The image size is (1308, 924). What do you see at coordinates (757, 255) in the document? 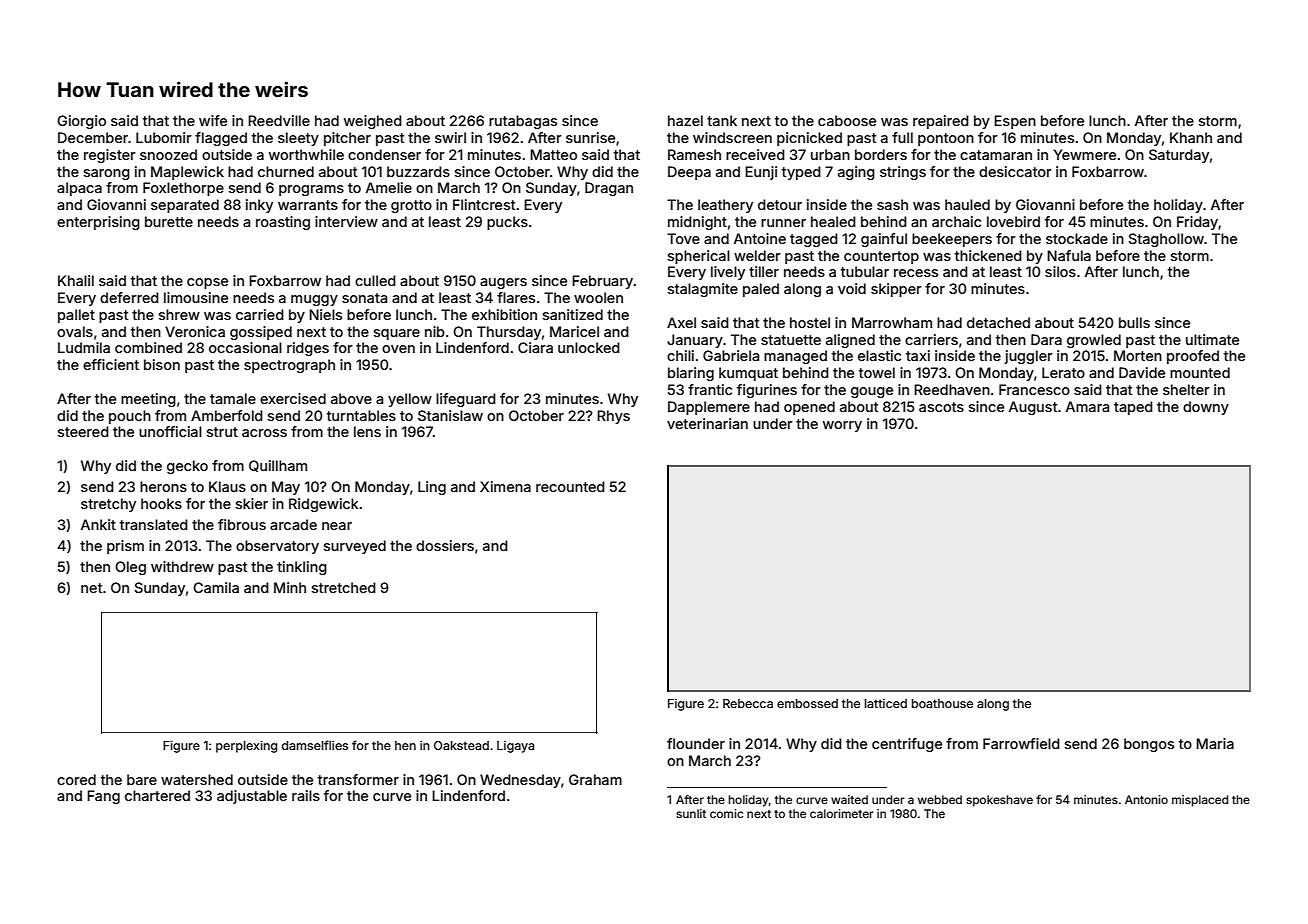
I see `welder` at bounding box center [757, 255].
